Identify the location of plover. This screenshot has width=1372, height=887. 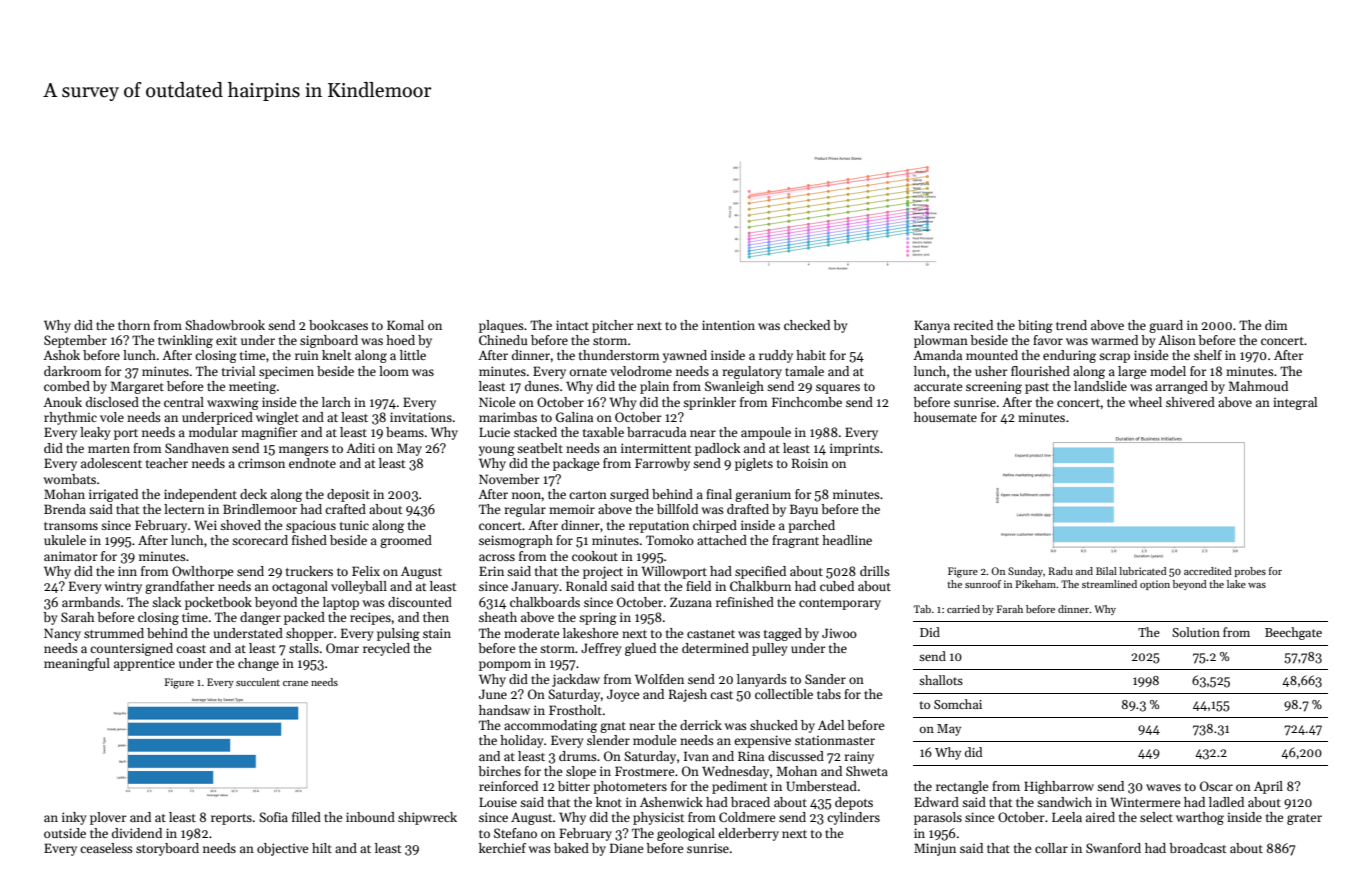
(108, 818).
